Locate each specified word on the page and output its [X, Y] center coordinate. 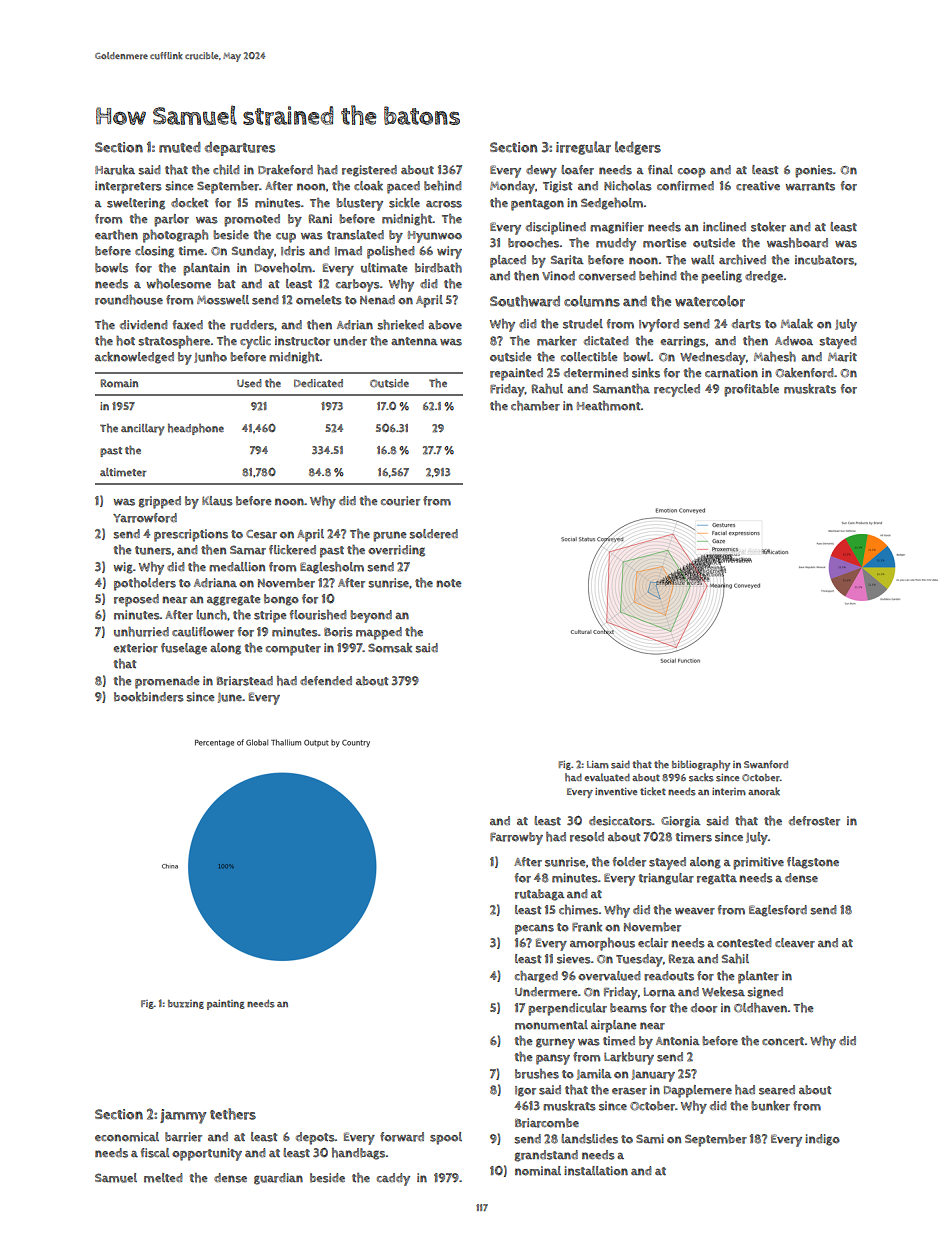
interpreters [128, 187]
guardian [278, 1179]
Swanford [766, 764]
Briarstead [245, 681]
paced [403, 187]
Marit [842, 357]
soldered [433, 534]
